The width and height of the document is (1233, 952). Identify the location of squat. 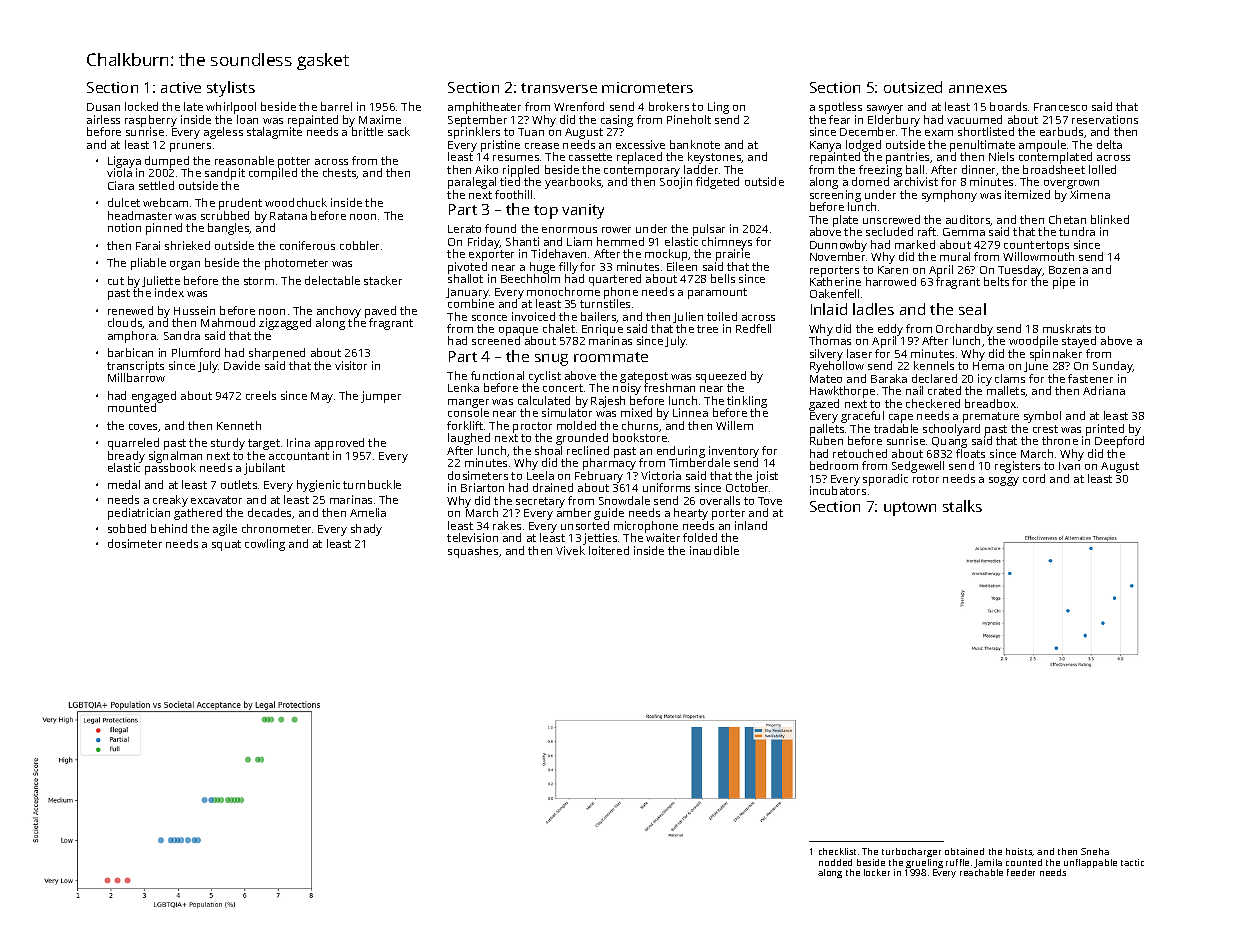
(226, 545).
